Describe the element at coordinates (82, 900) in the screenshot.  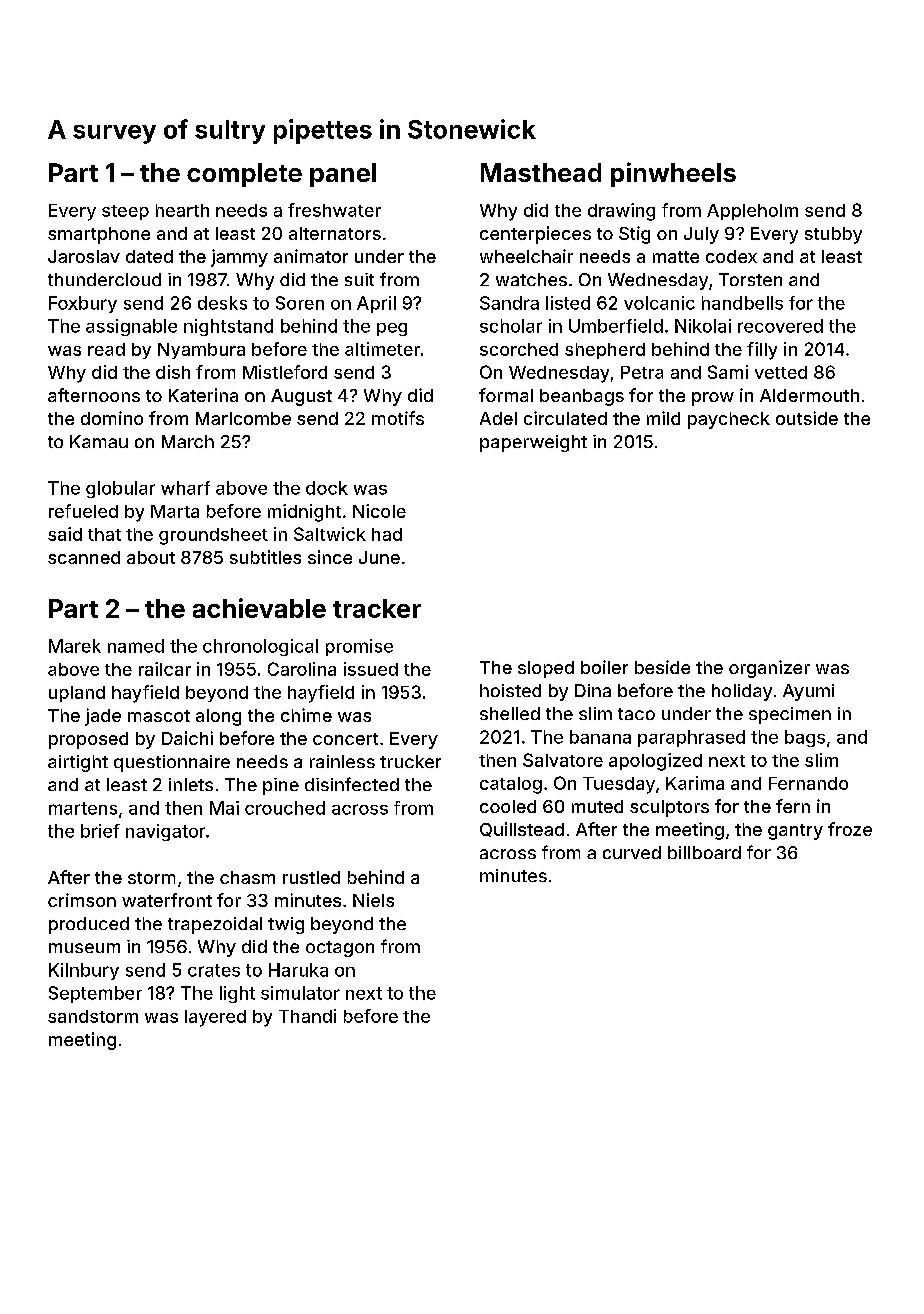
I see `crimson` at that location.
